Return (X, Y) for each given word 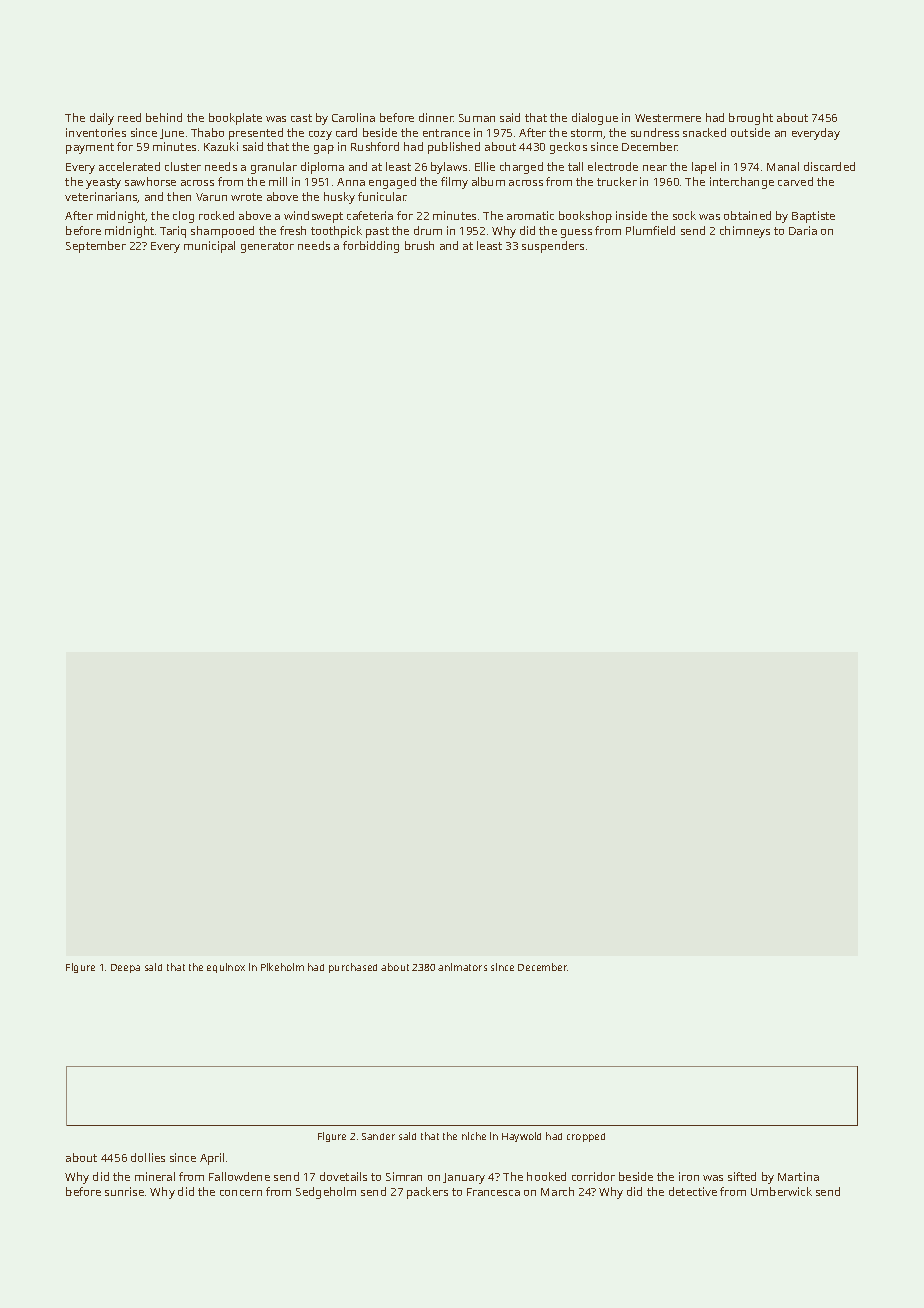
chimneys (745, 232)
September (96, 247)
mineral (155, 1176)
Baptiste (813, 217)
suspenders (553, 247)
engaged (392, 183)
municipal (209, 247)
